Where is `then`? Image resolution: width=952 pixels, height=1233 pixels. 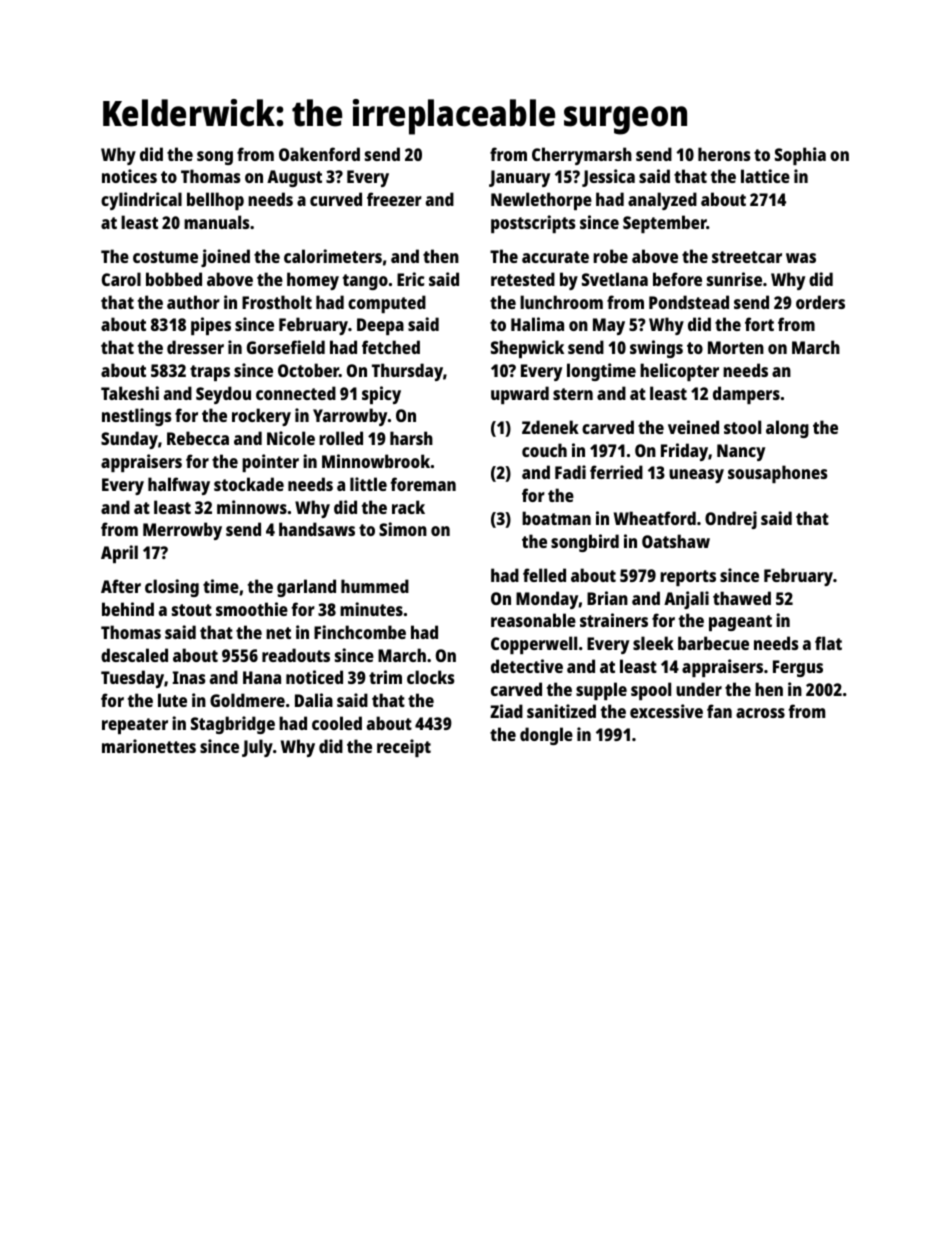
then is located at coordinates (441, 256).
